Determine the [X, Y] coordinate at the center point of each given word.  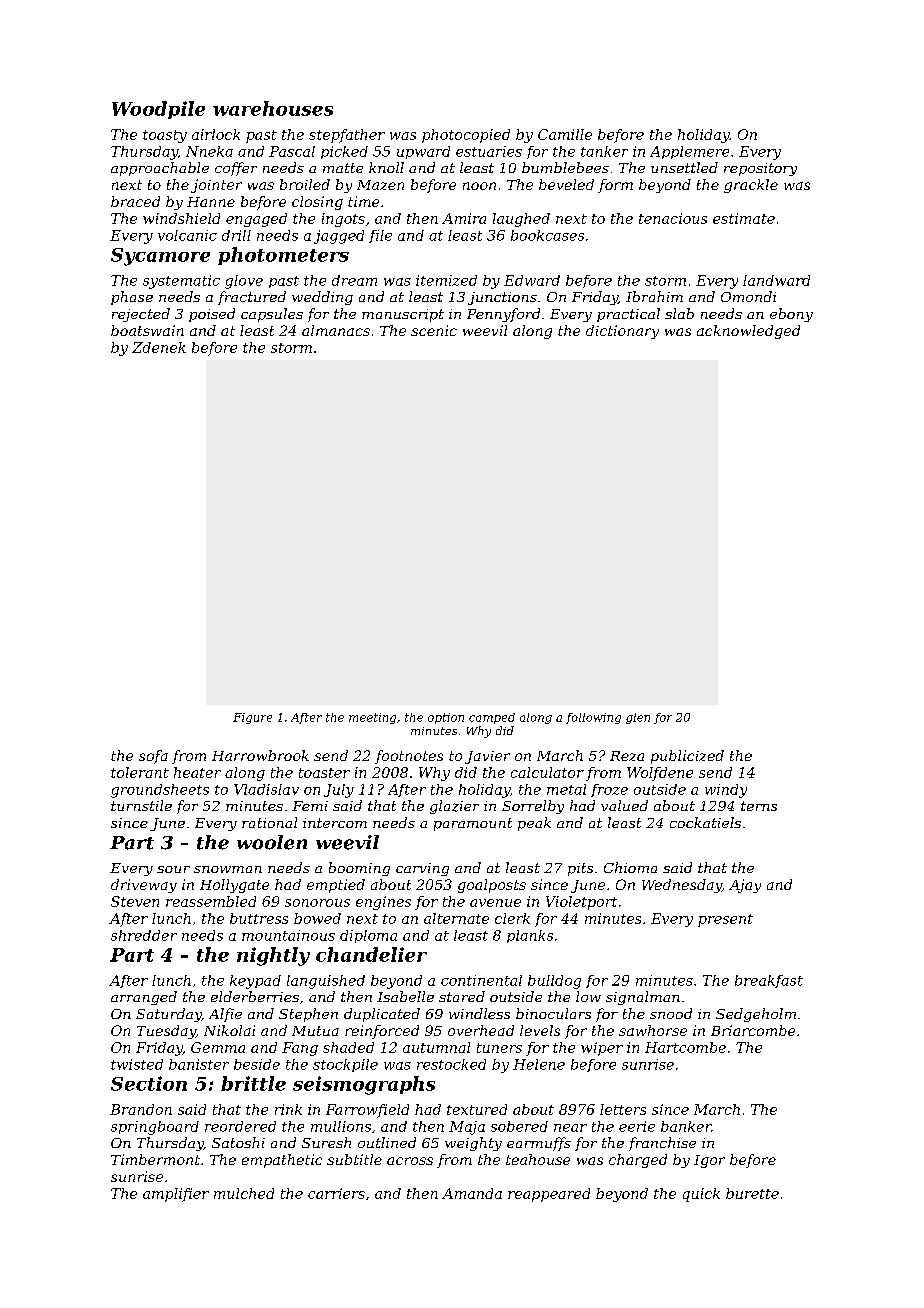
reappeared [549, 1195]
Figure [252, 718]
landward [776, 280]
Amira [464, 218]
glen [638, 718]
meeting [372, 718]
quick [701, 1195]
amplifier [176, 1195]
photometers [283, 256]
